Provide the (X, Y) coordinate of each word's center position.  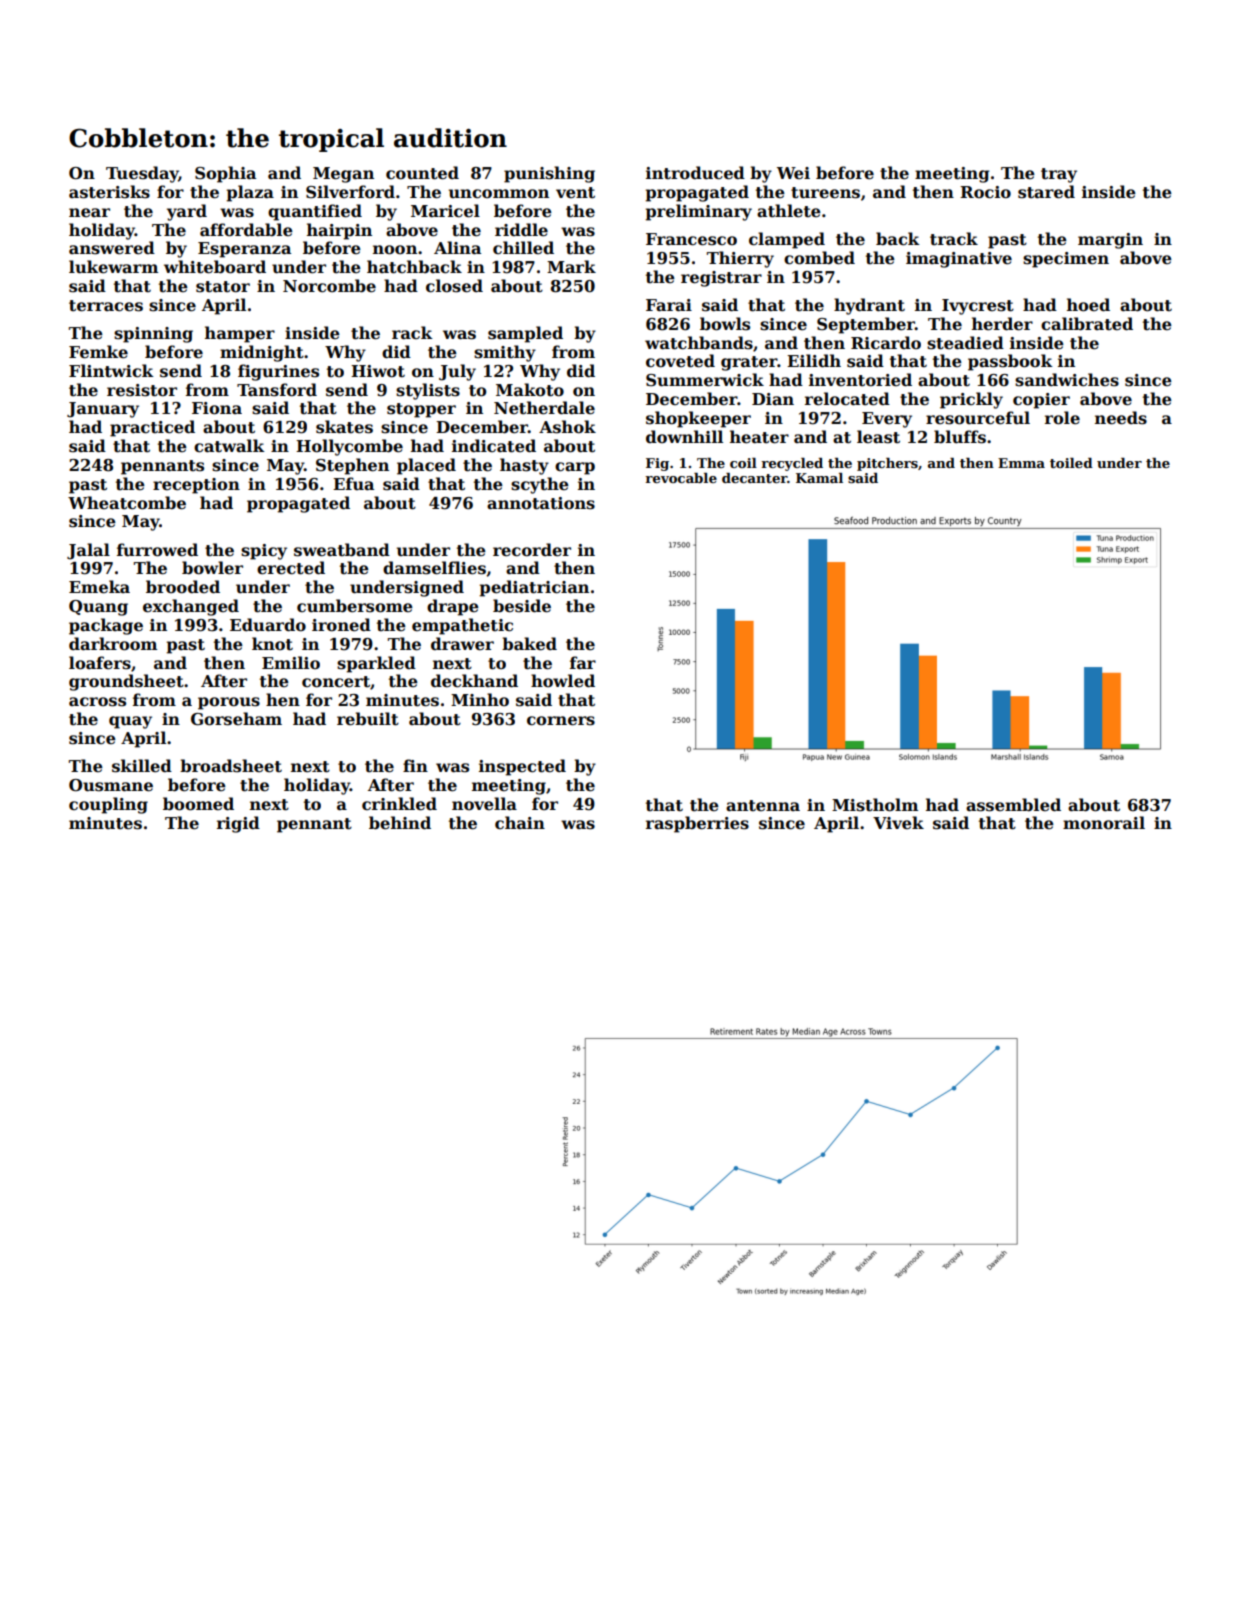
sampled (525, 334)
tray (1059, 175)
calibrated (1087, 324)
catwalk (229, 446)
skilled (142, 766)
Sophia (225, 174)
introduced (695, 173)
